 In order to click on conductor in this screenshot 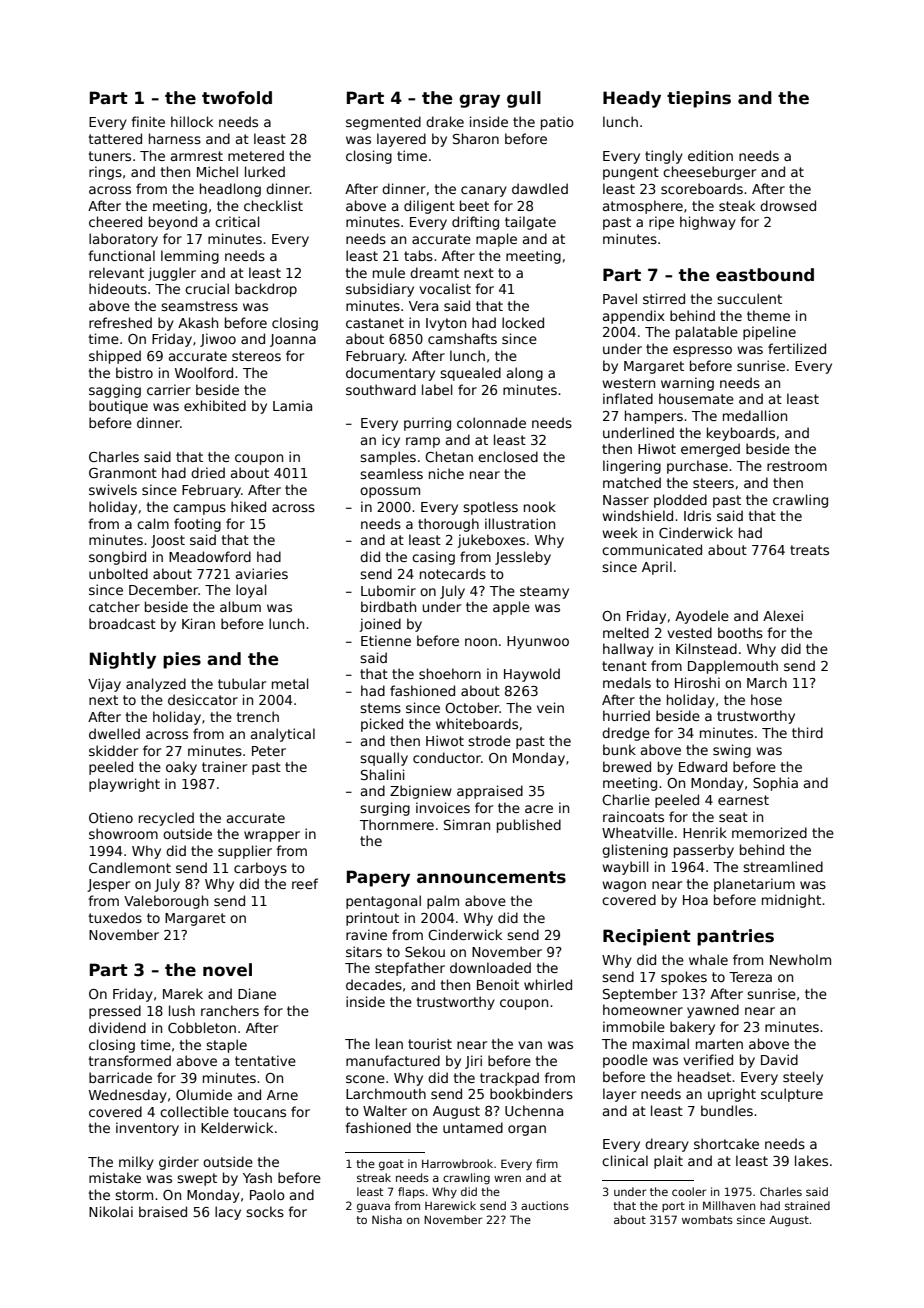, I will do `click(447, 757)`.
